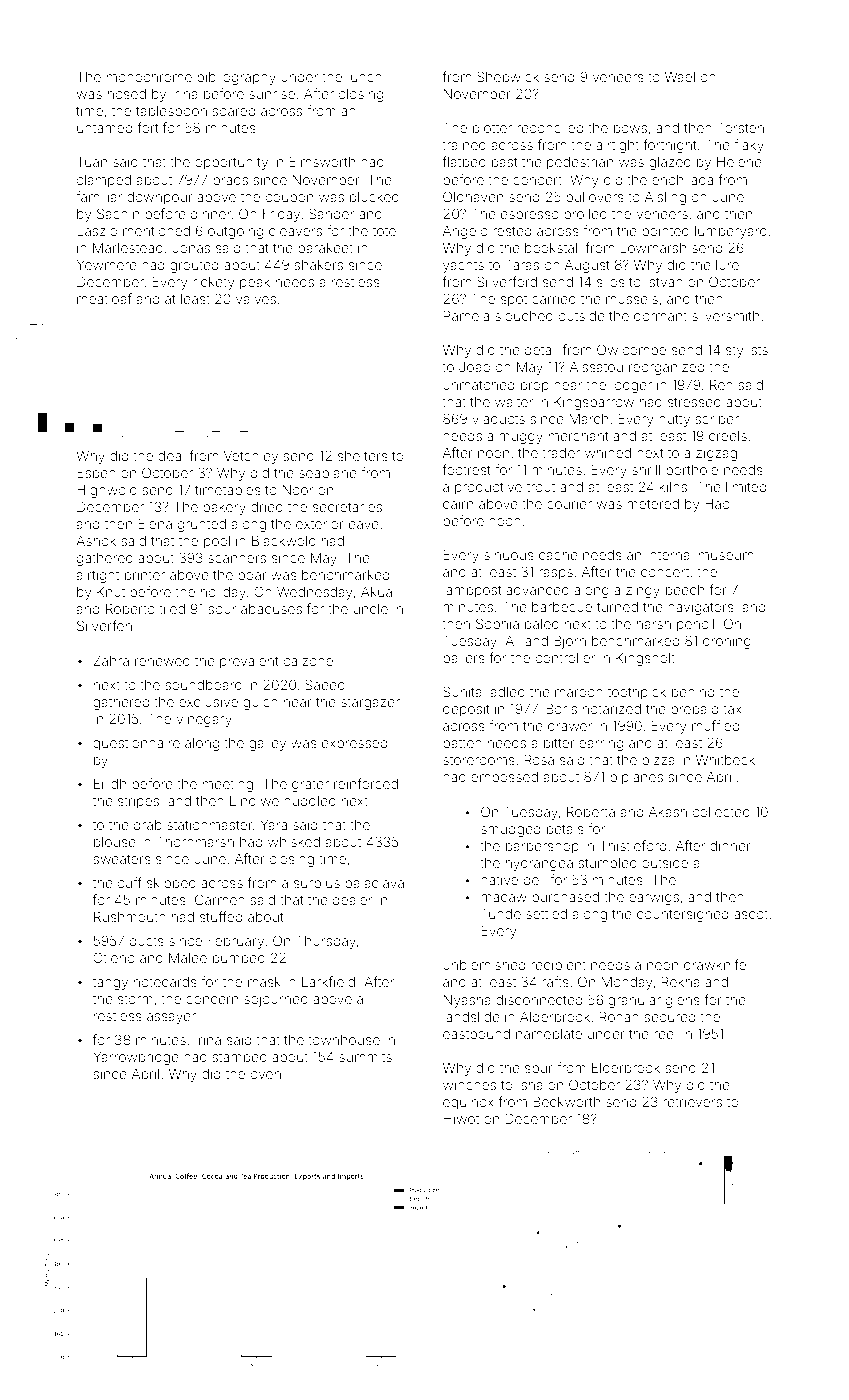 Image resolution: width=849 pixels, height=1400 pixels. I want to click on glazed, so click(670, 163).
